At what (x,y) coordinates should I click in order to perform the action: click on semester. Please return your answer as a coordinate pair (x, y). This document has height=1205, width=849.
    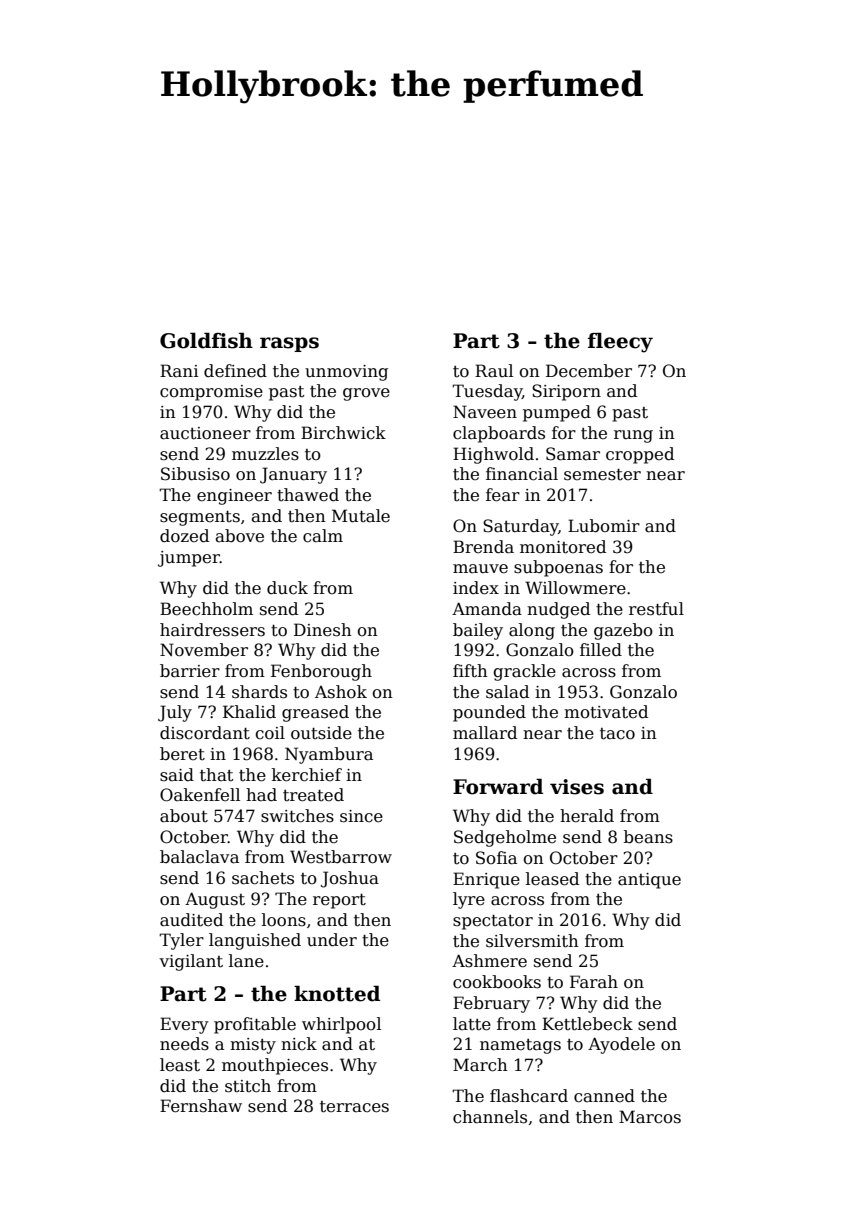
    Looking at the image, I should click on (602, 475).
